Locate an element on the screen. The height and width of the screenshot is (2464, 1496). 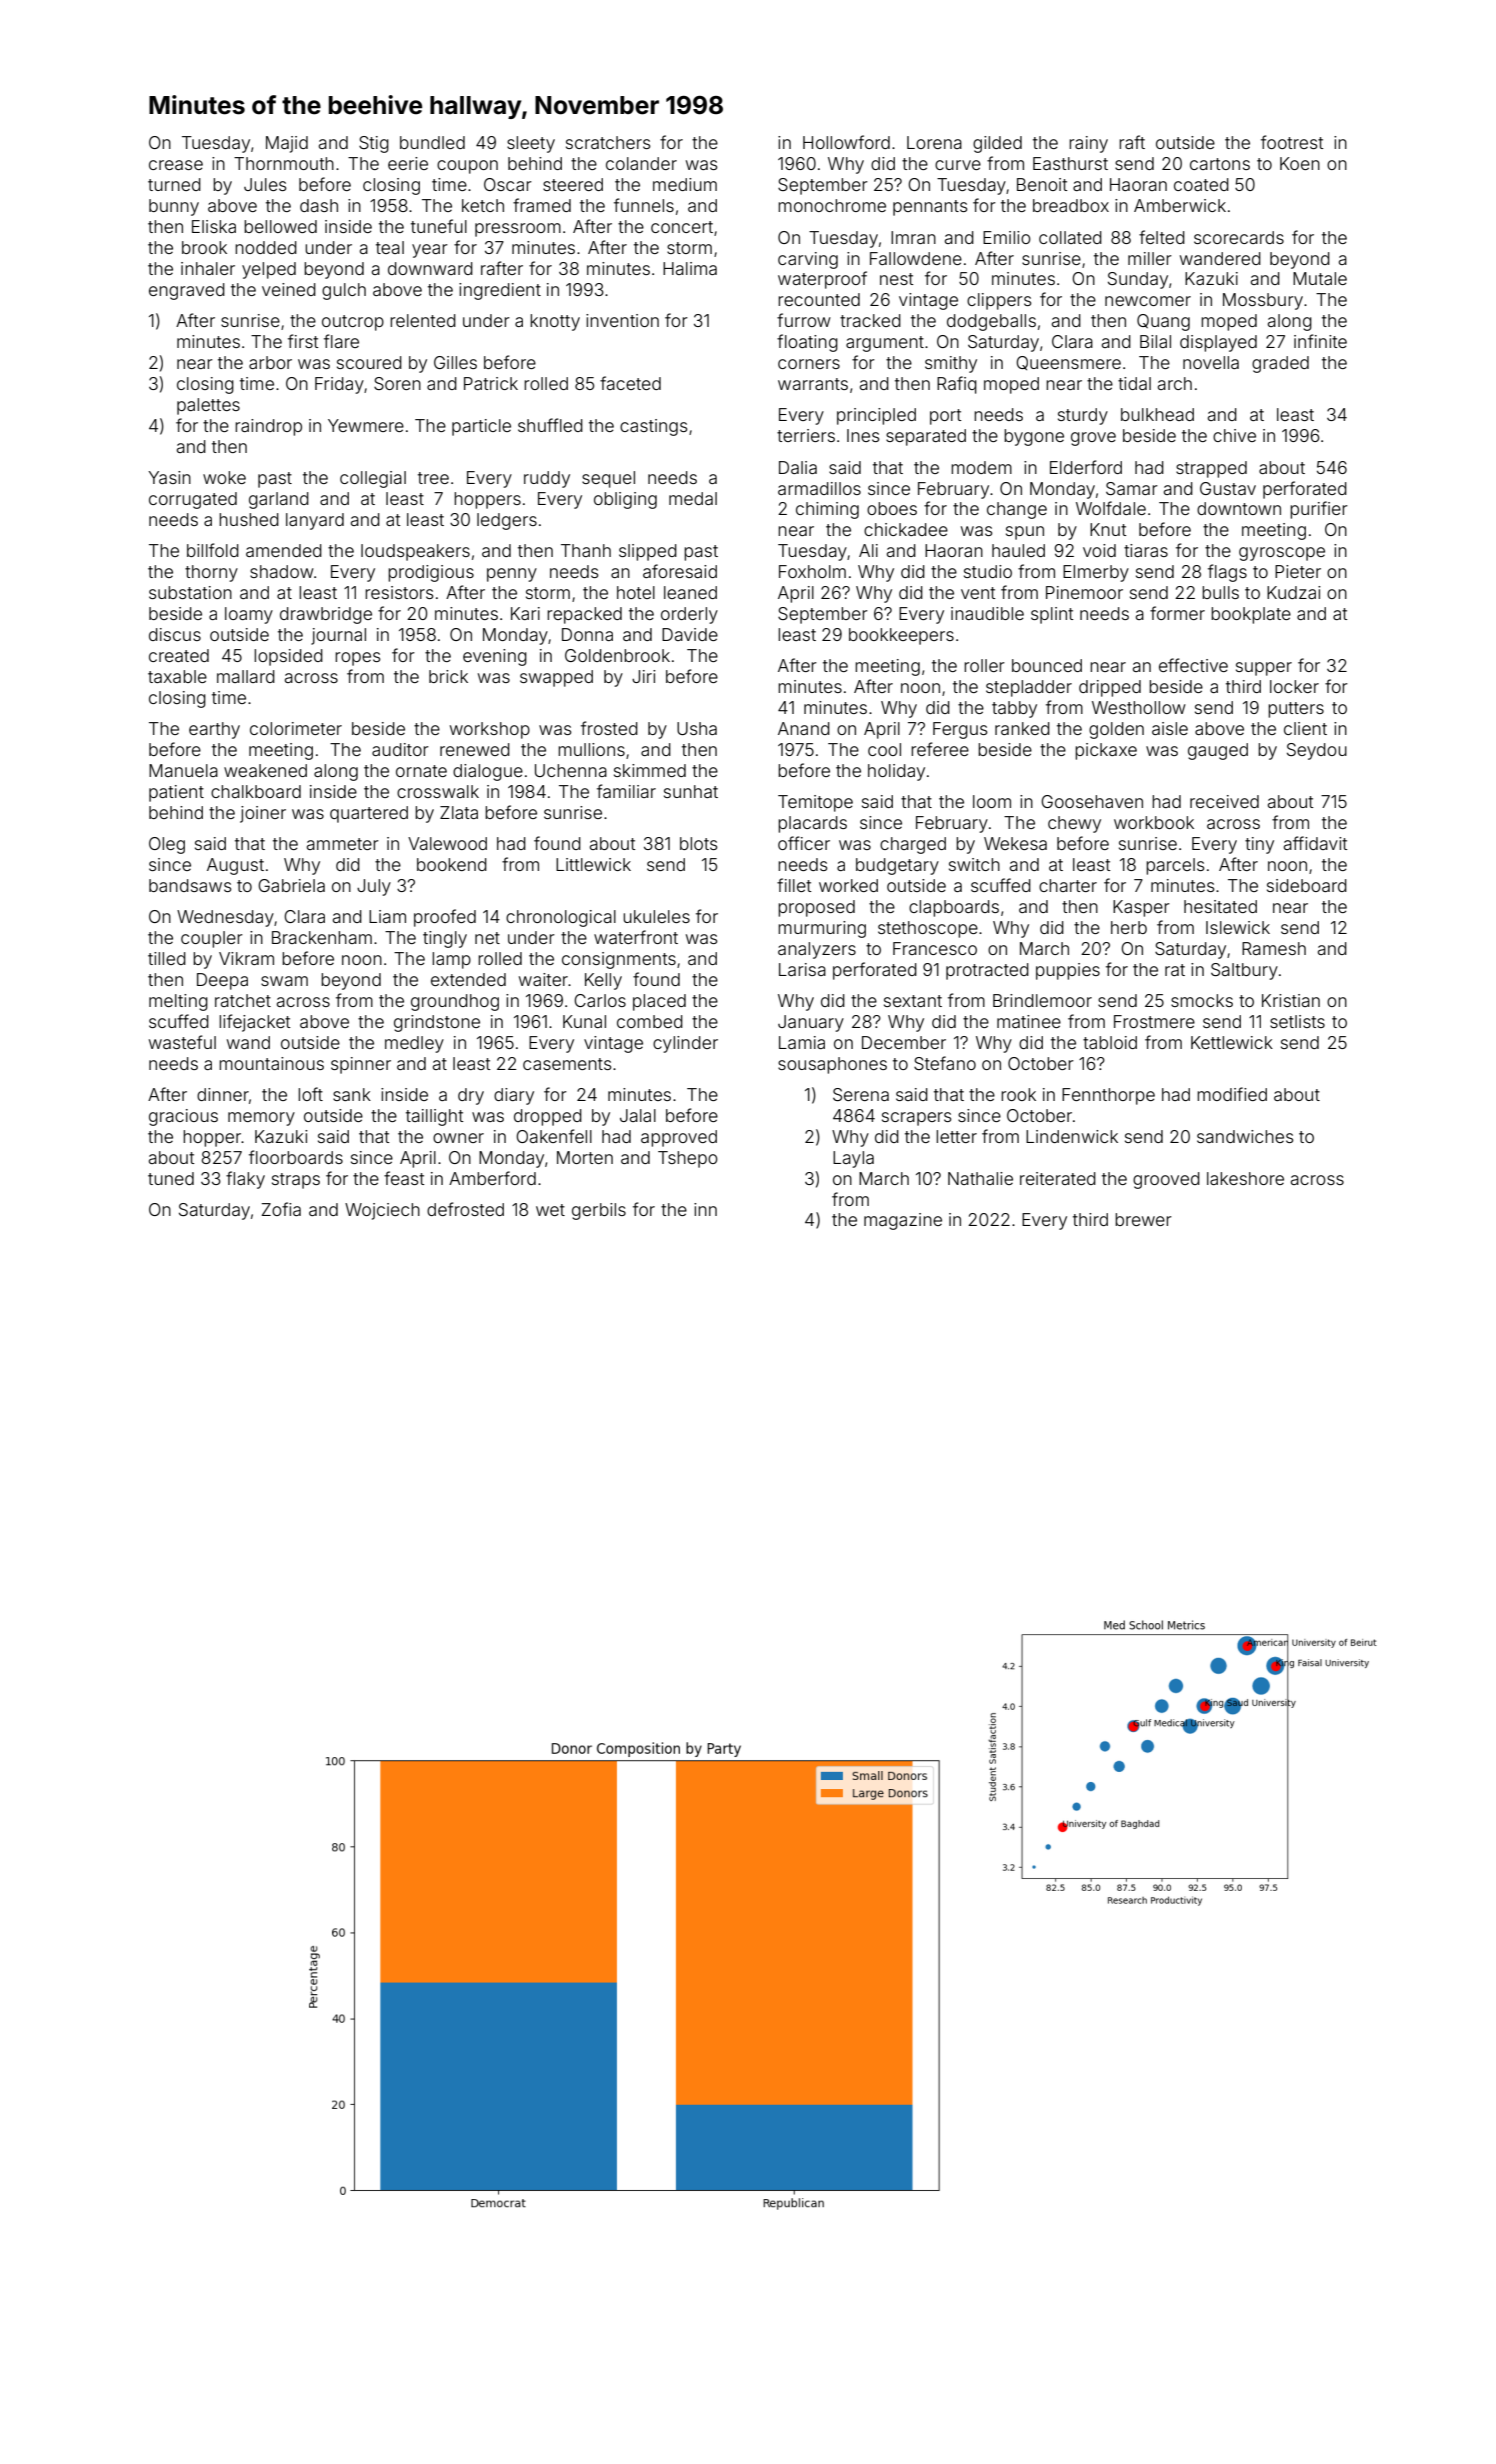
magazine is located at coordinates (903, 1221).
